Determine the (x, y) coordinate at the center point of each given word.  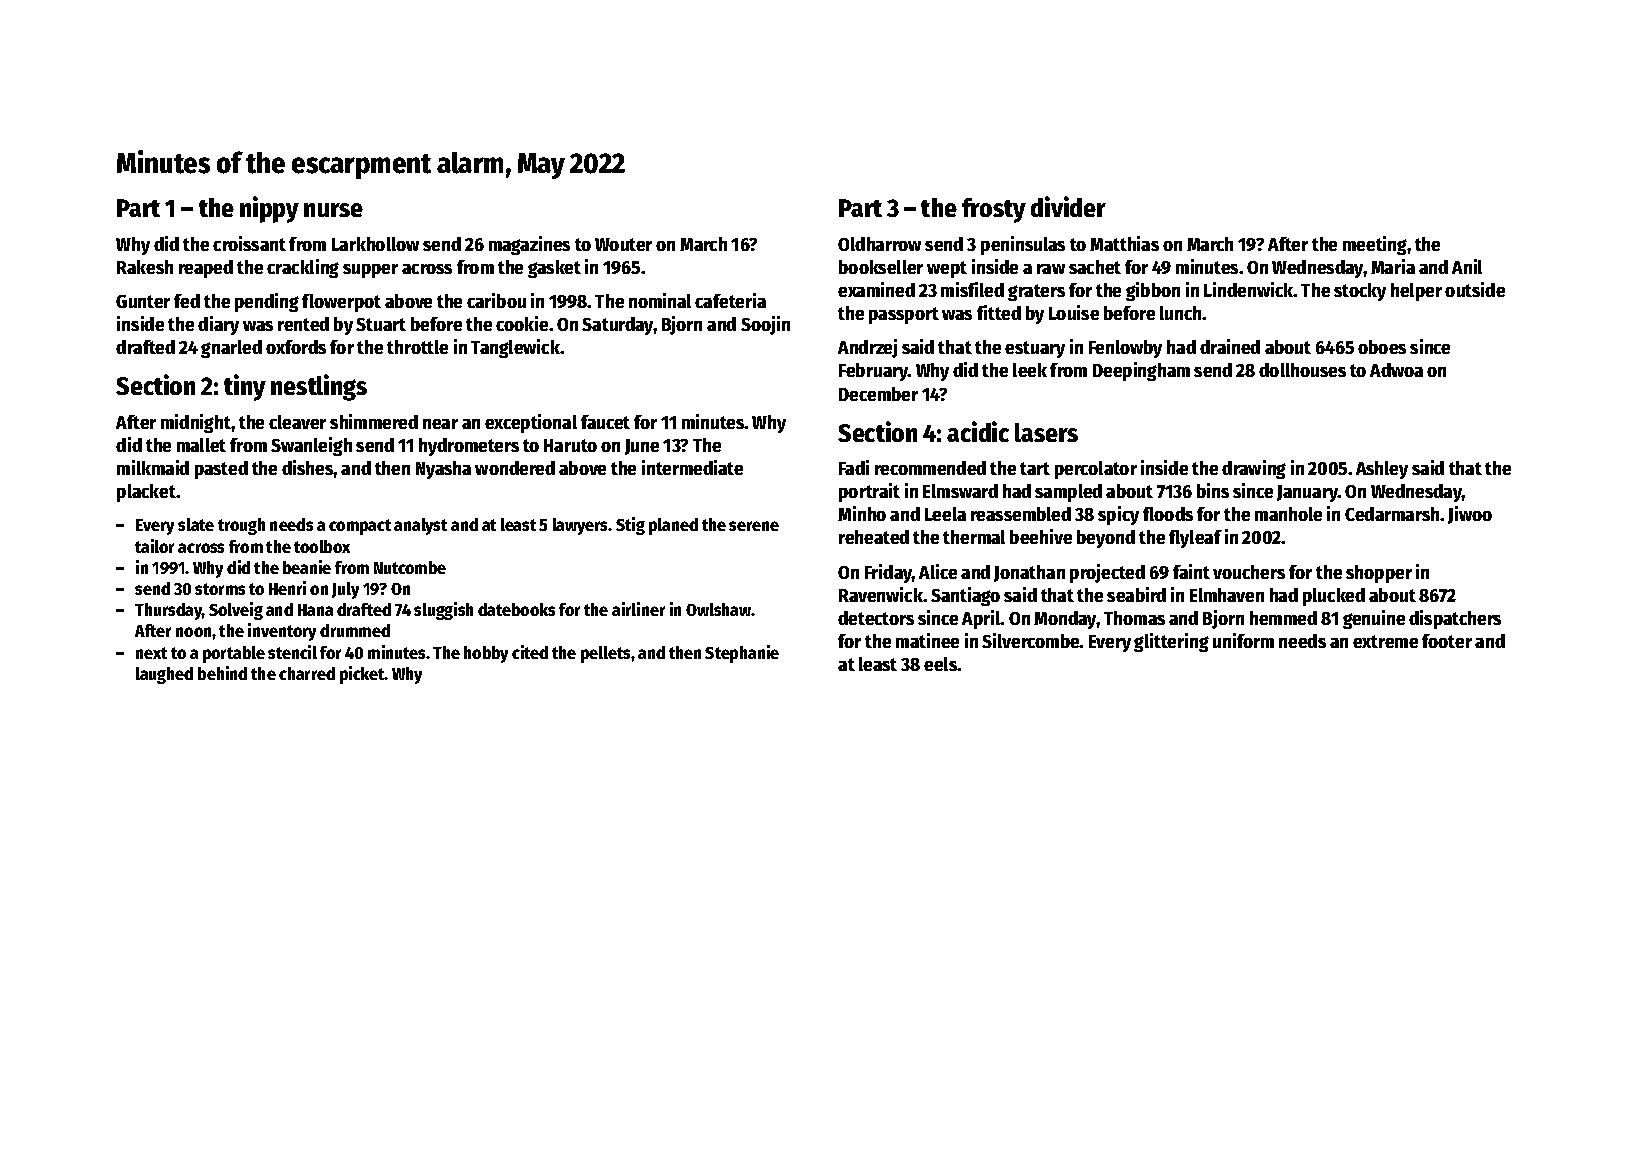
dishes (308, 467)
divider (1068, 206)
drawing (1254, 469)
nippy (269, 209)
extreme (1385, 641)
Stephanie (742, 654)
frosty (994, 210)
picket (362, 675)
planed (673, 526)
